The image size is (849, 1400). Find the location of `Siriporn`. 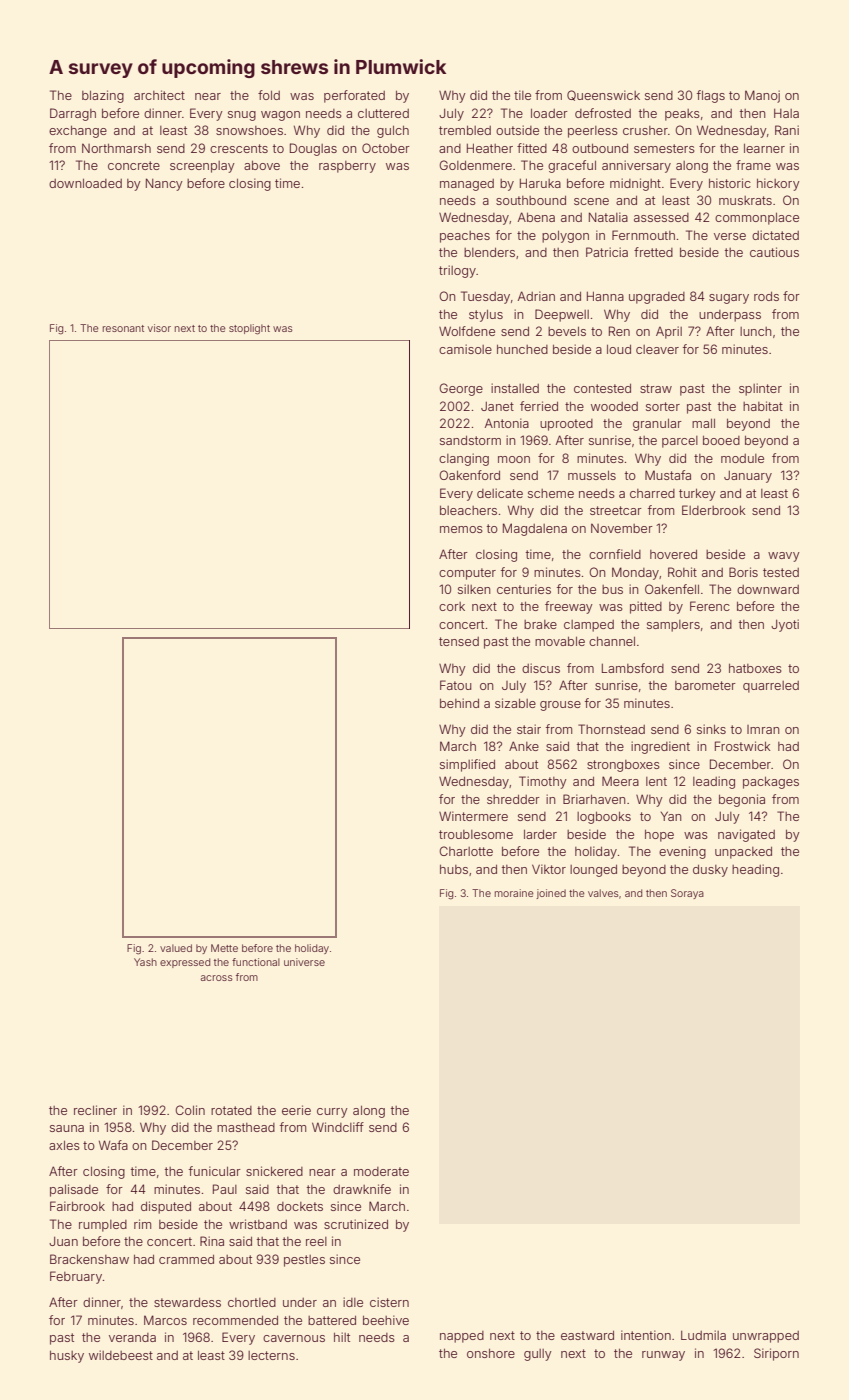

Siriporn is located at coordinates (776, 1354).
